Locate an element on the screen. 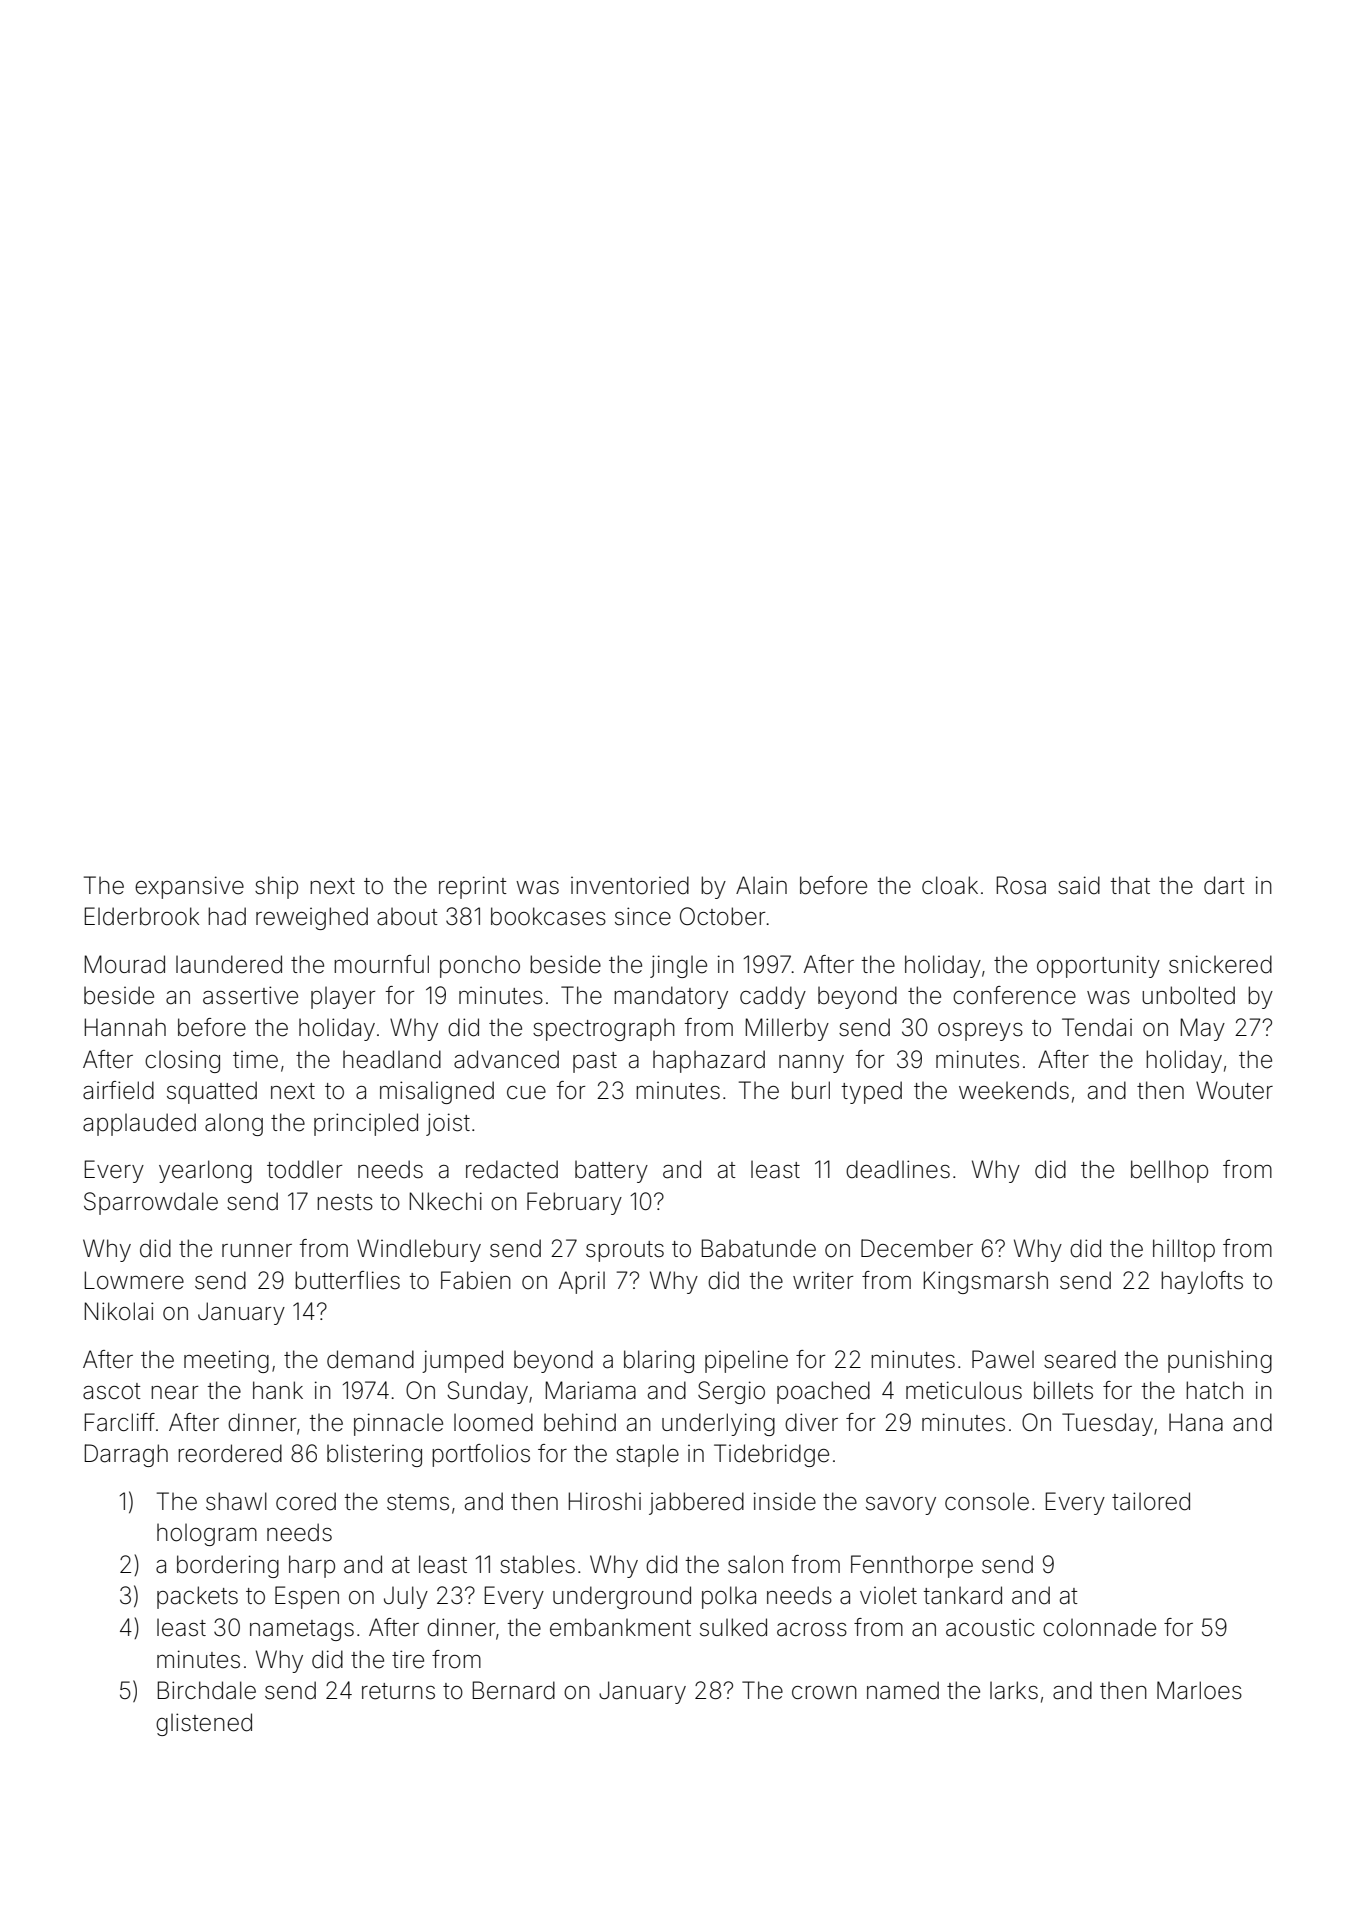 The image size is (1356, 1918). about is located at coordinates (407, 916).
